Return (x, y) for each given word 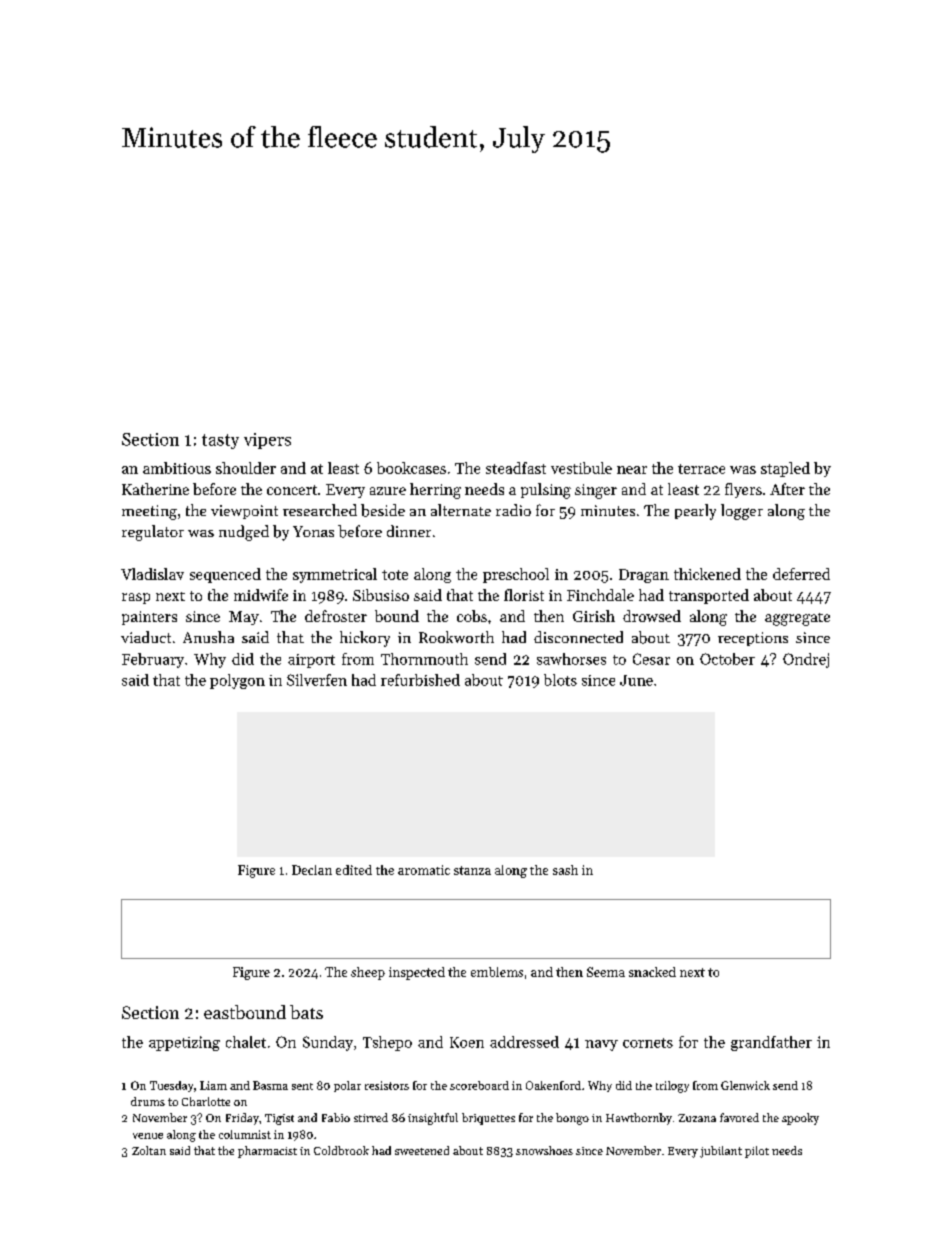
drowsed (652, 616)
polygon (237, 681)
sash (565, 870)
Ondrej (806, 660)
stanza (472, 870)
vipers (267, 441)
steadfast (516, 468)
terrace (701, 469)
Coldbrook (341, 1150)
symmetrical (335, 575)
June (636, 680)
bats (306, 1012)
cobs (472, 616)
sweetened (422, 1150)
